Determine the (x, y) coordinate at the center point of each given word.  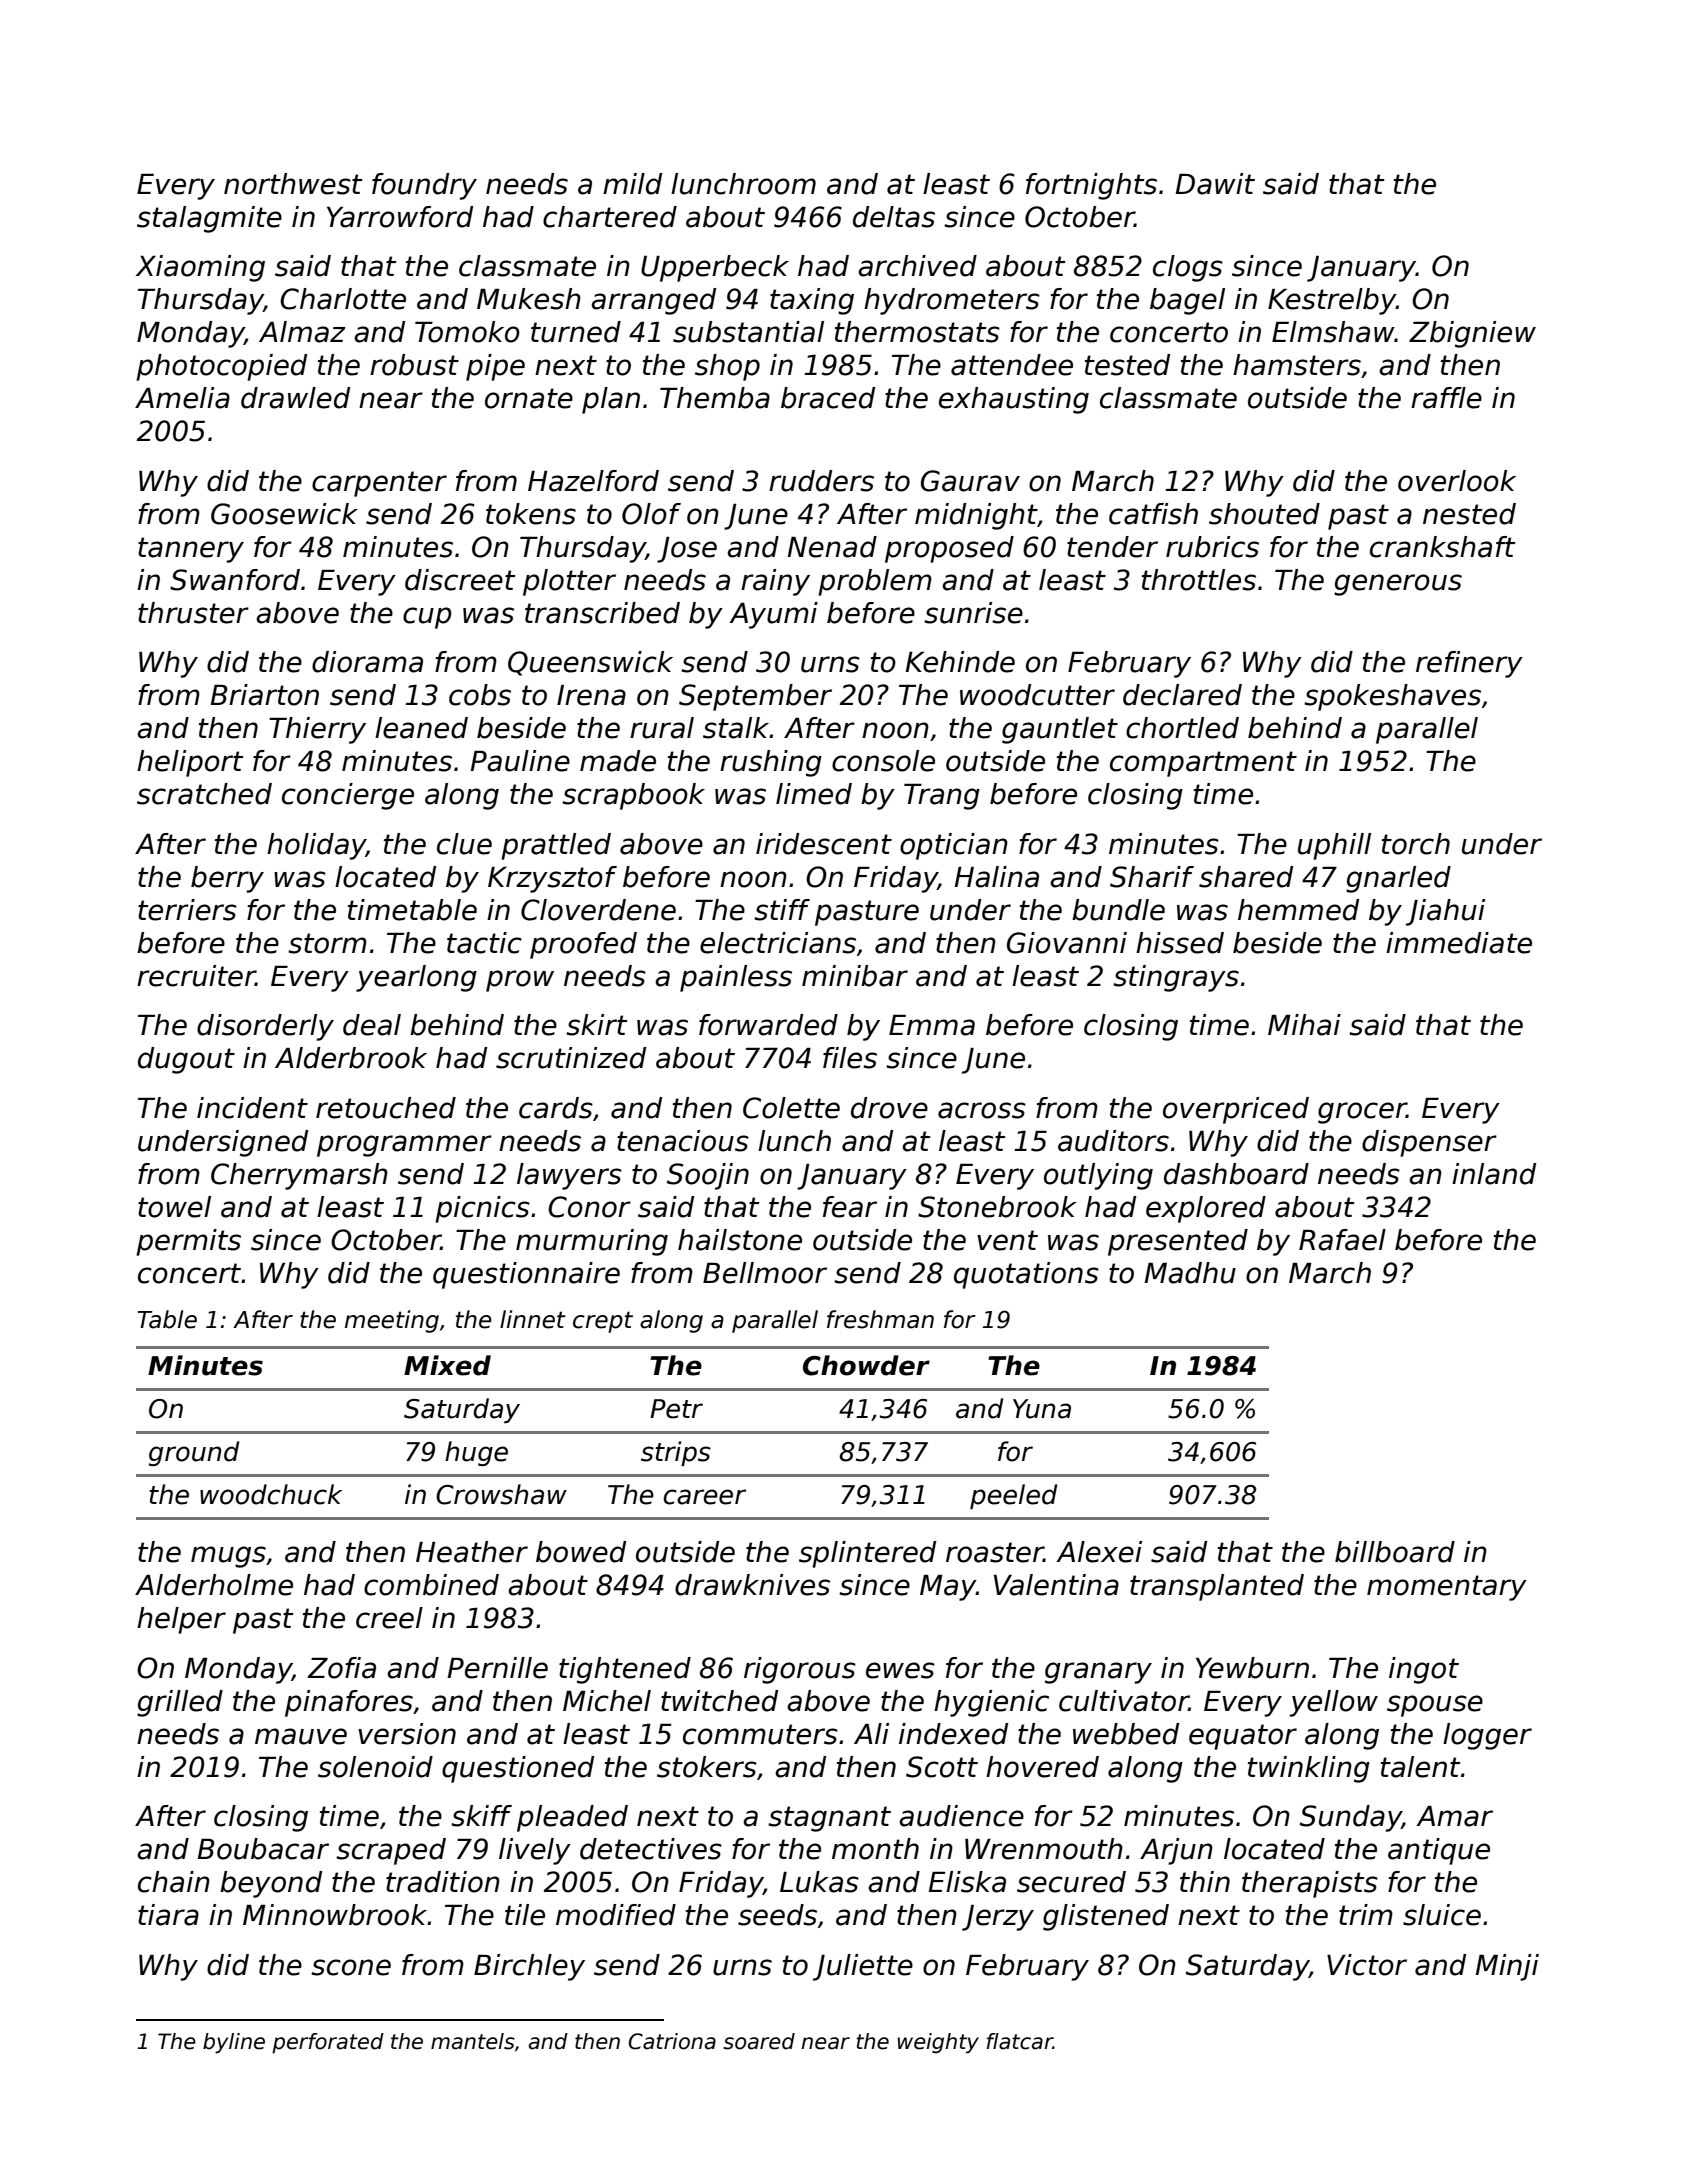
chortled (1182, 728)
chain (174, 1882)
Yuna (1042, 1409)
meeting (392, 1321)
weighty (938, 2043)
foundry (424, 186)
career (705, 1497)
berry (227, 879)
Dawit (1215, 184)
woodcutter (1037, 695)
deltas (894, 217)
